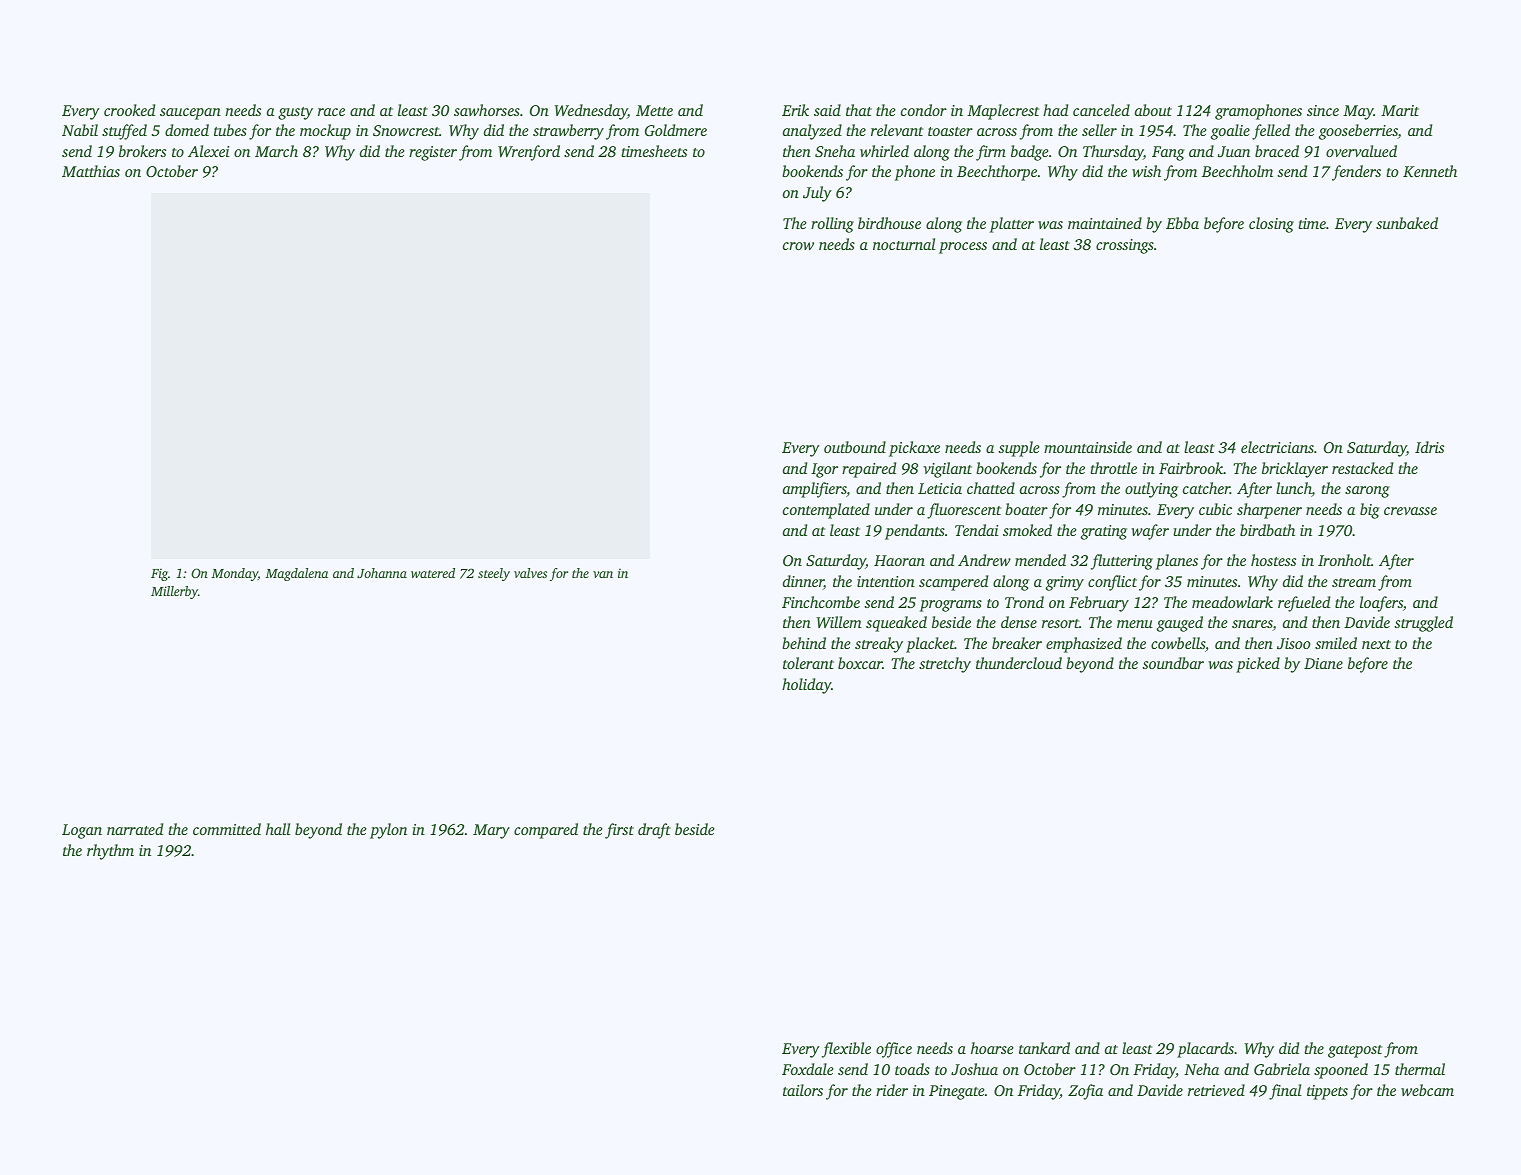 The height and width of the screenshot is (1175, 1521). I want to click on rider, so click(892, 1090).
